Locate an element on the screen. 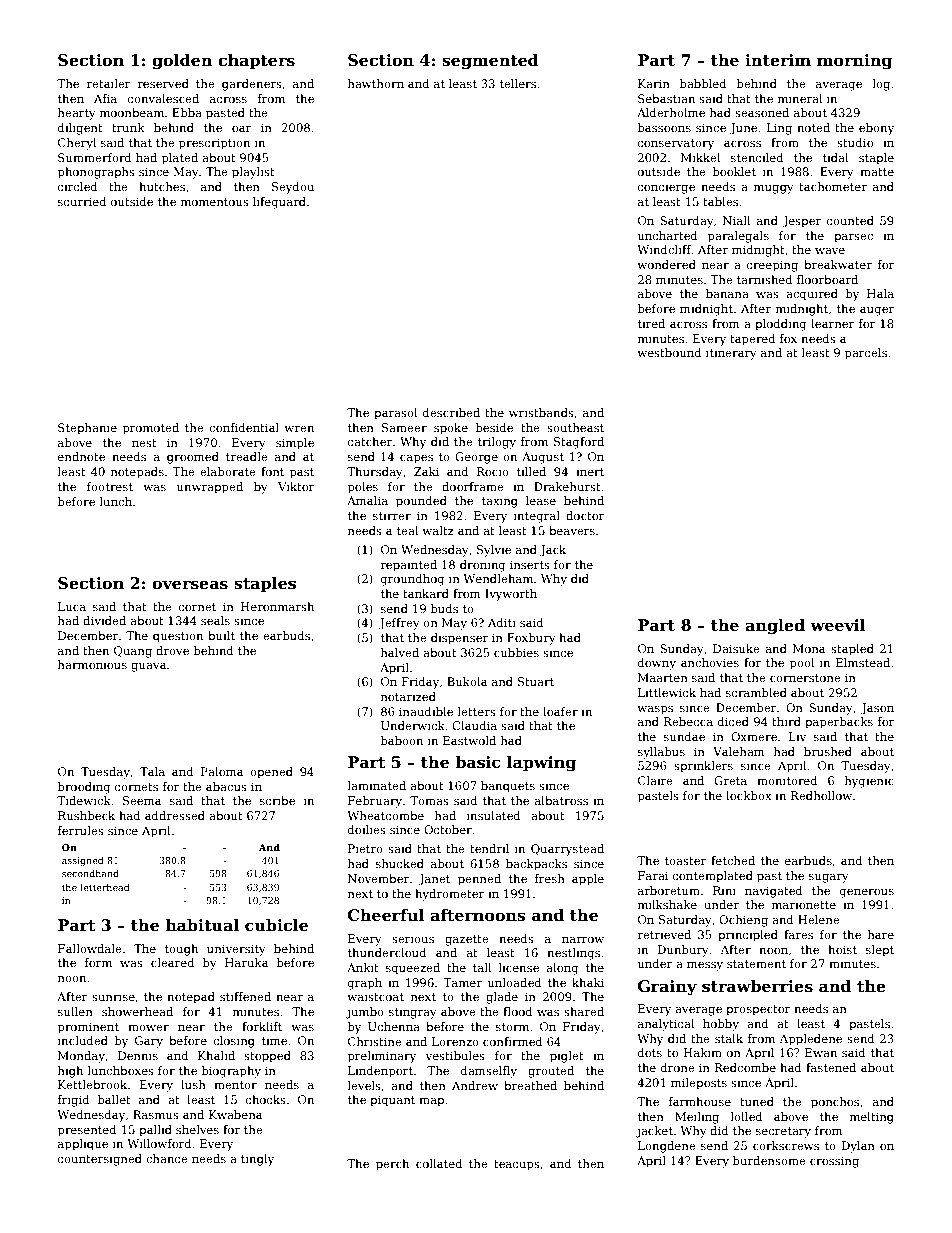  Hala is located at coordinates (880, 293).
